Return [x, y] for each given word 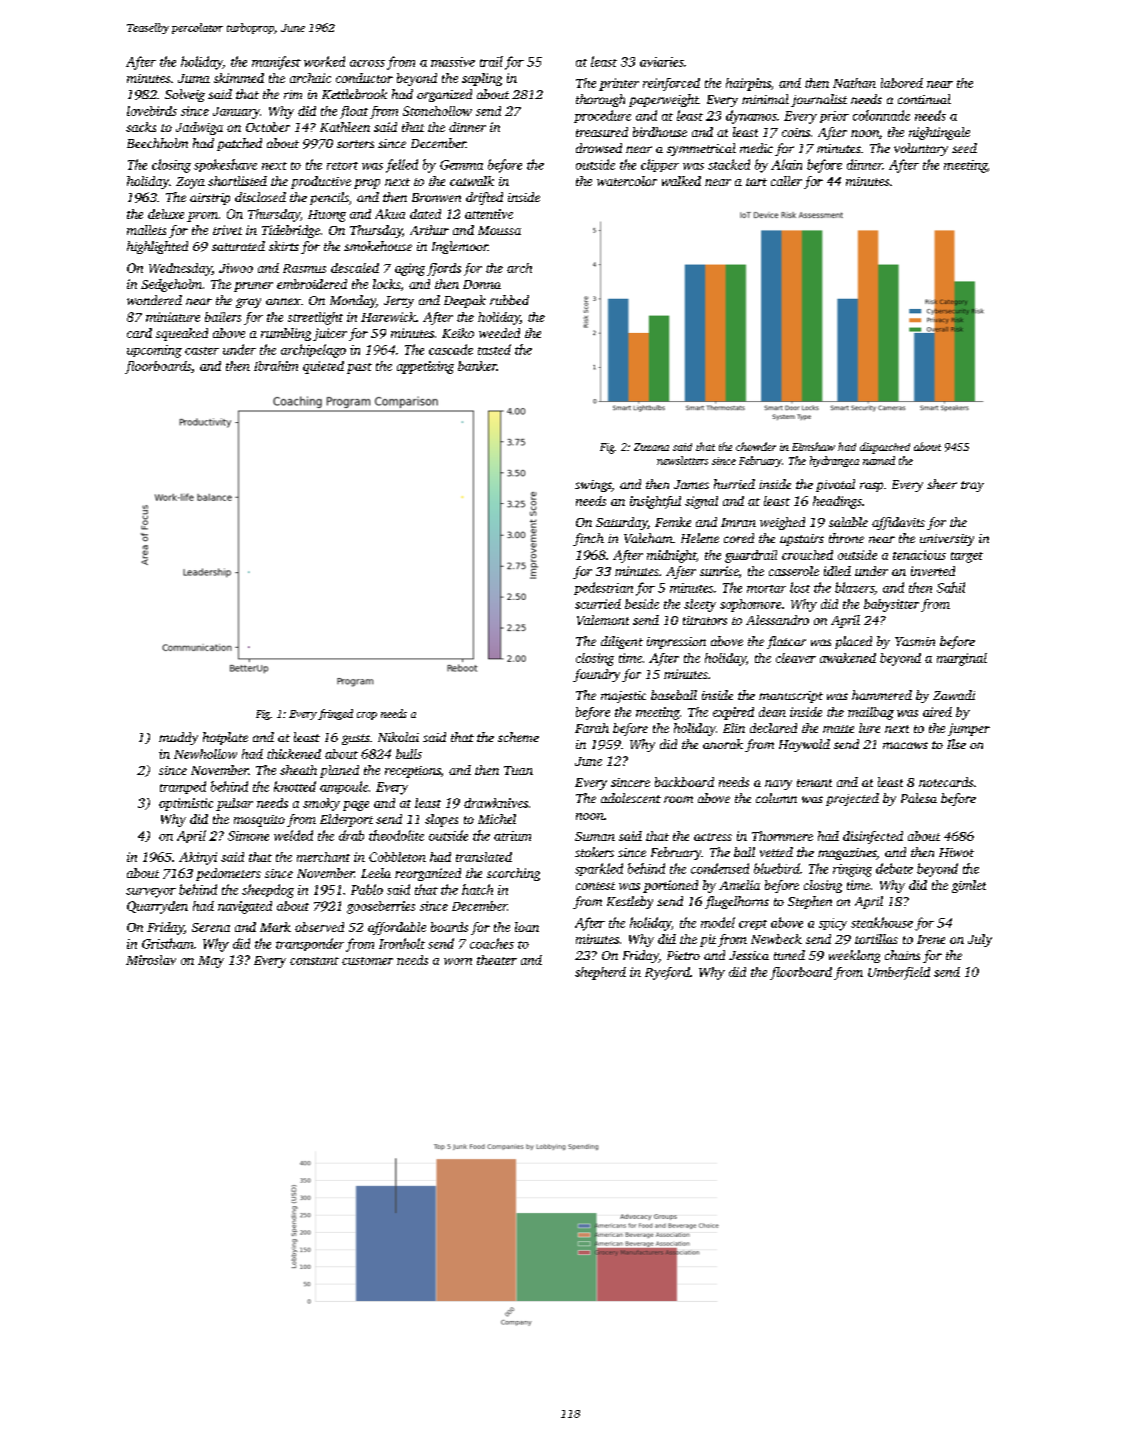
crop [367, 716]
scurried [598, 604]
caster [202, 351]
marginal [962, 659]
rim [293, 94]
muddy [178, 738]
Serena [211, 927]
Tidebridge [291, 231]
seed [964, 148]
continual [924, 99]
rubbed [509, 300]
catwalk [472, 181]
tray [972, 486]
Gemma [461, 165]
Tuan [518, 770]
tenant [814, 783]
